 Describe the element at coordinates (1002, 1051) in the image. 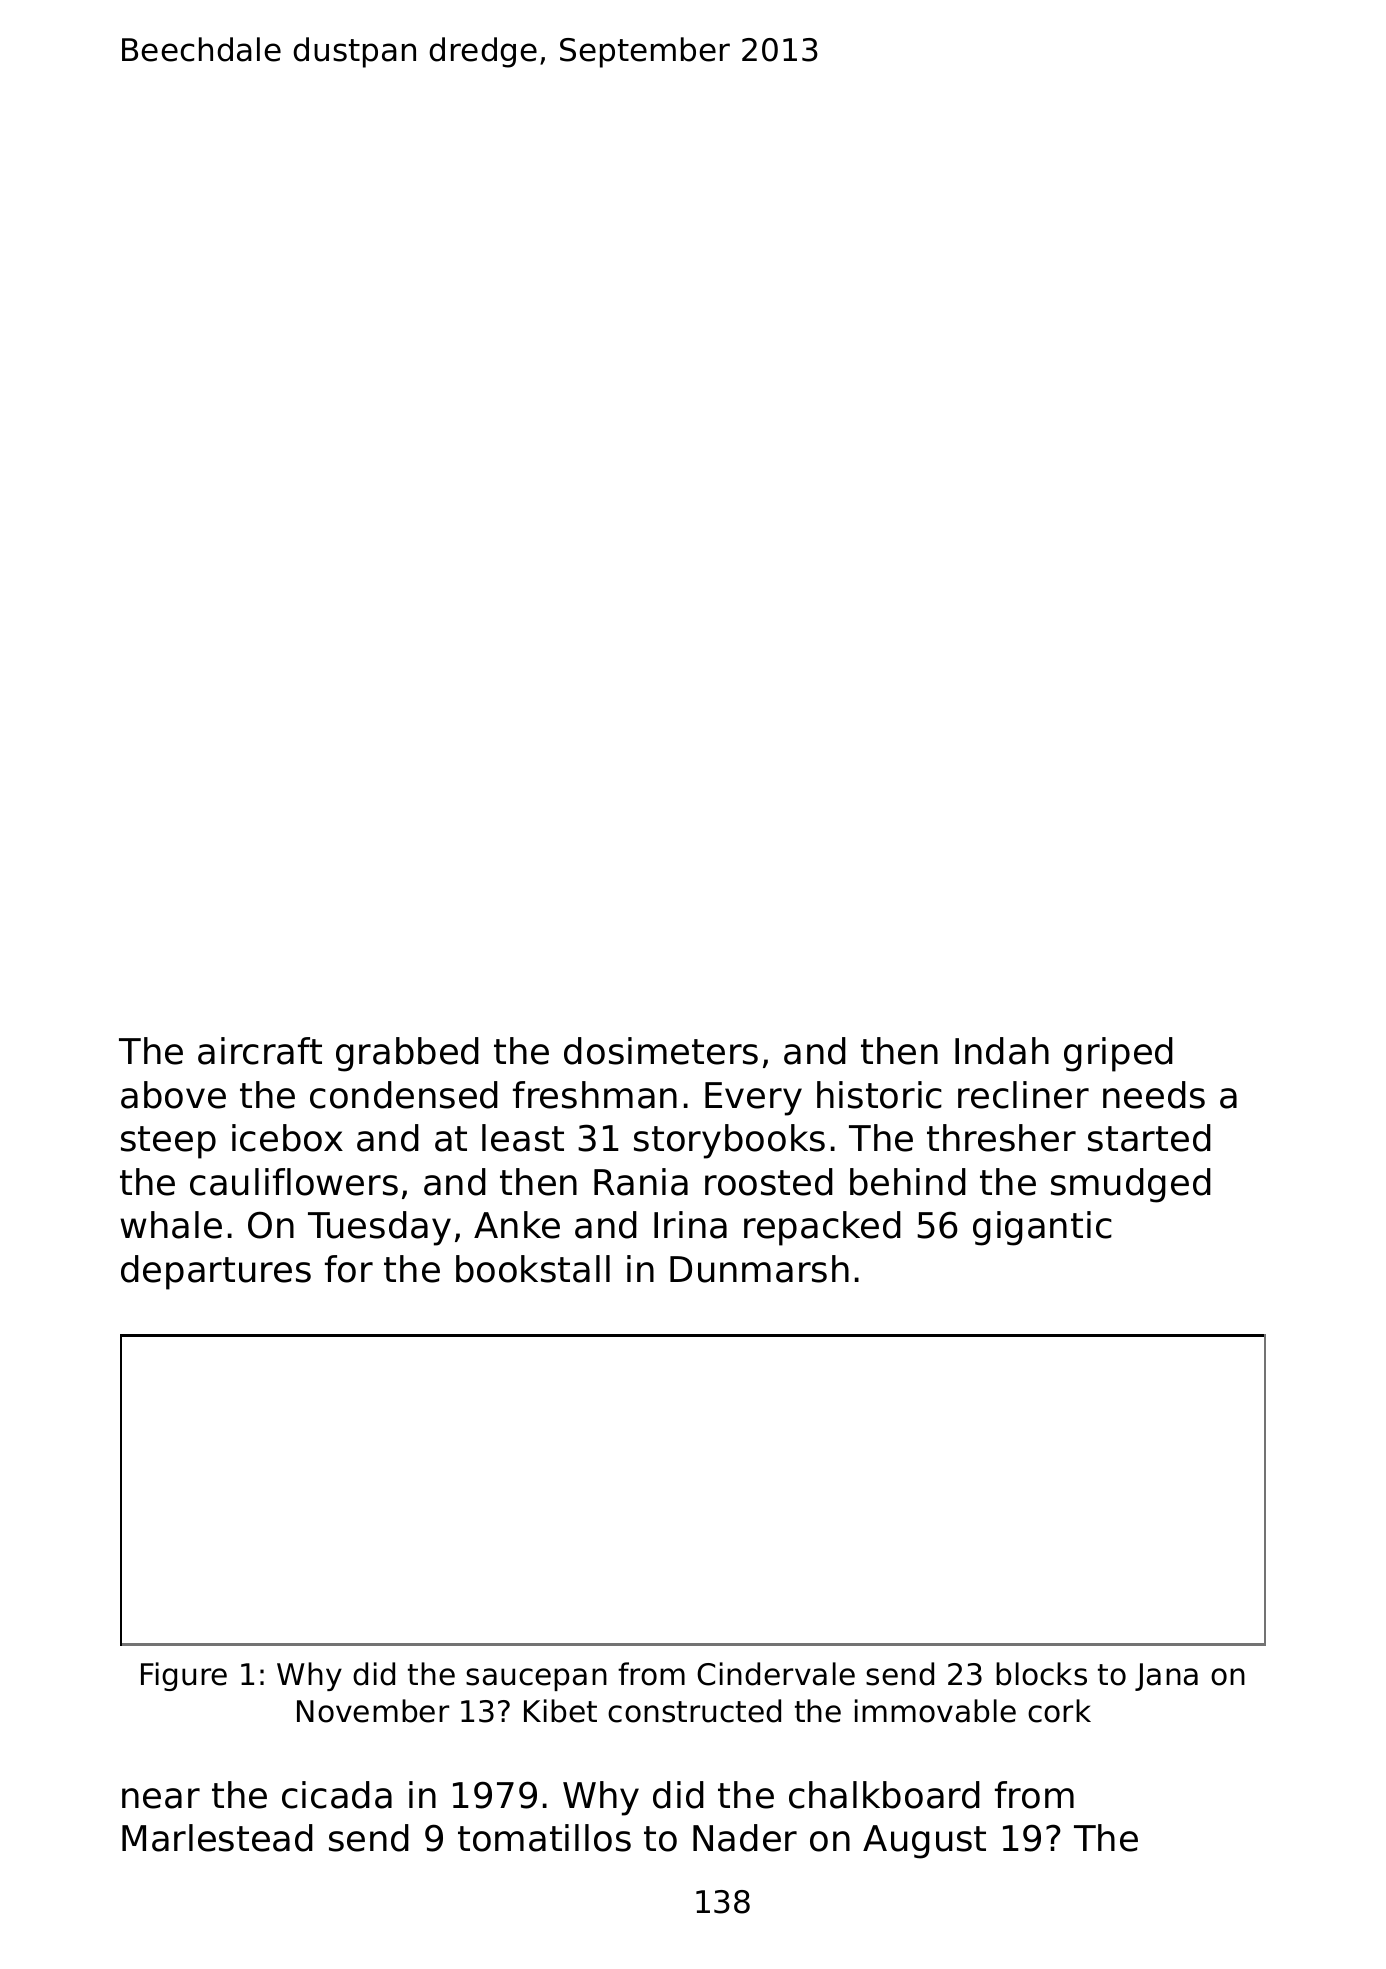

I see `Indah` at that location.
